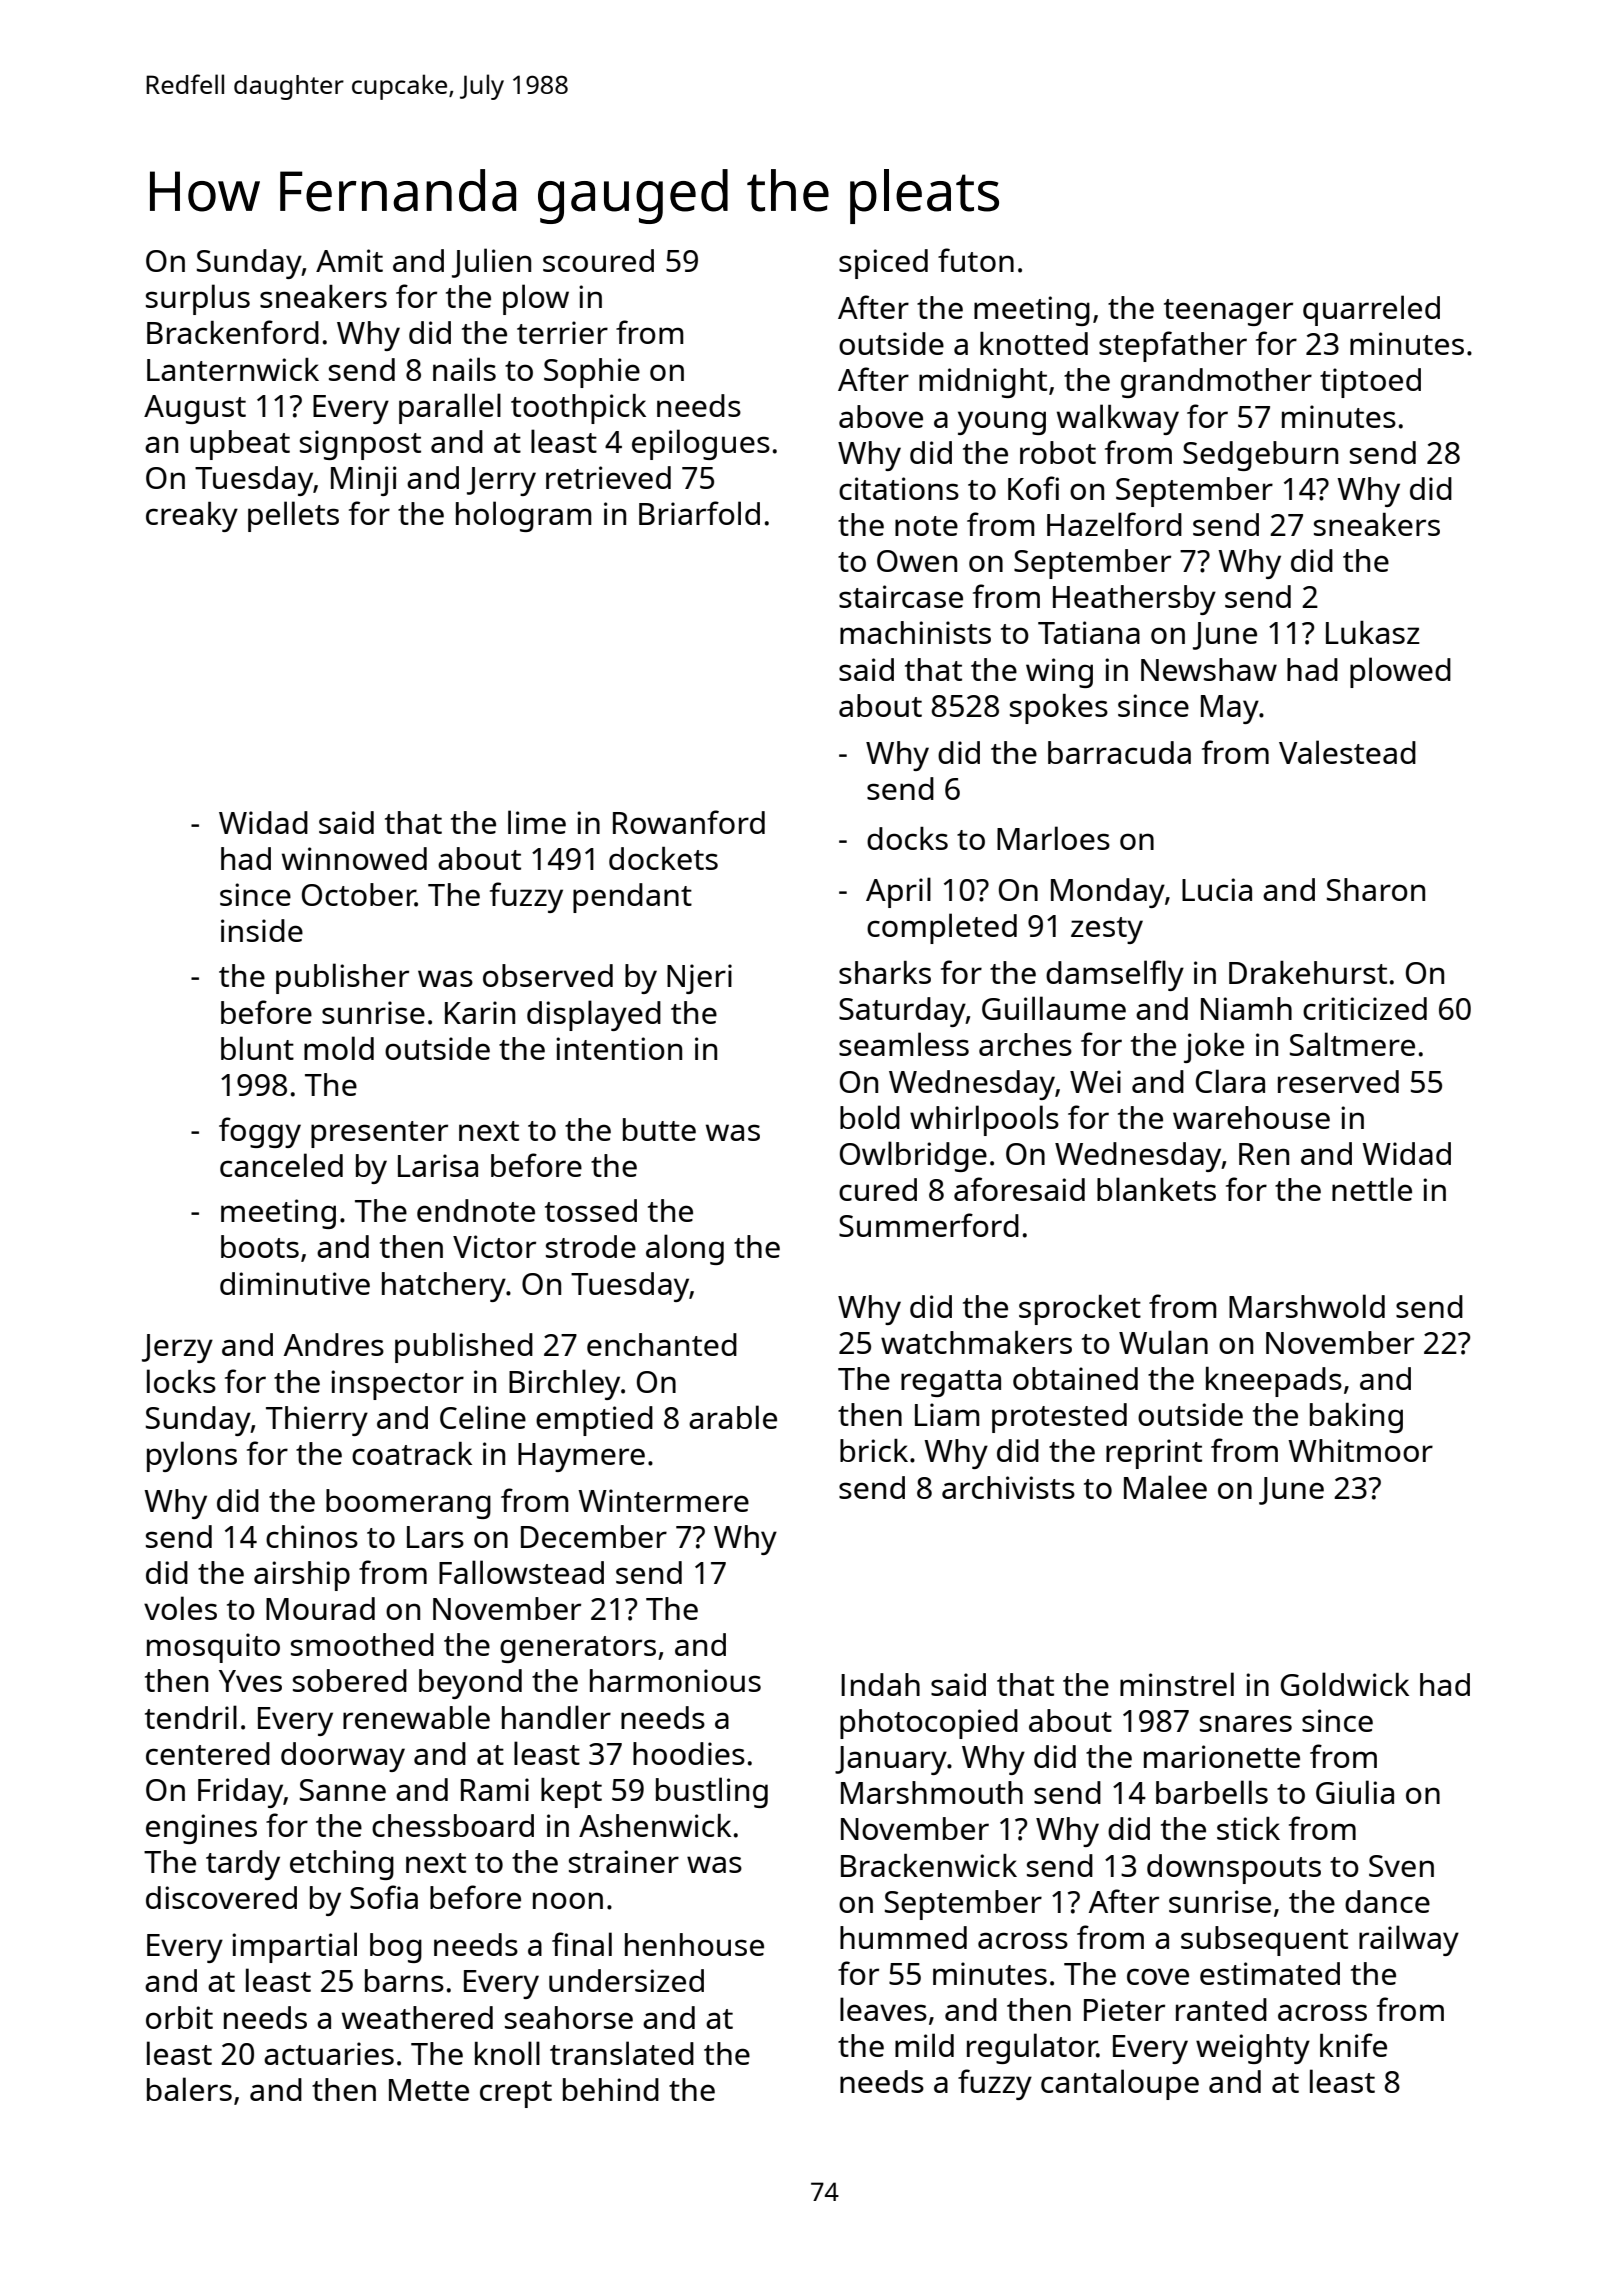 The width and height of the screenshot is (1620, 2292). Describe the element at coordinates (1163, 1342) in the screenshot. I see `Wulan` at that location.
